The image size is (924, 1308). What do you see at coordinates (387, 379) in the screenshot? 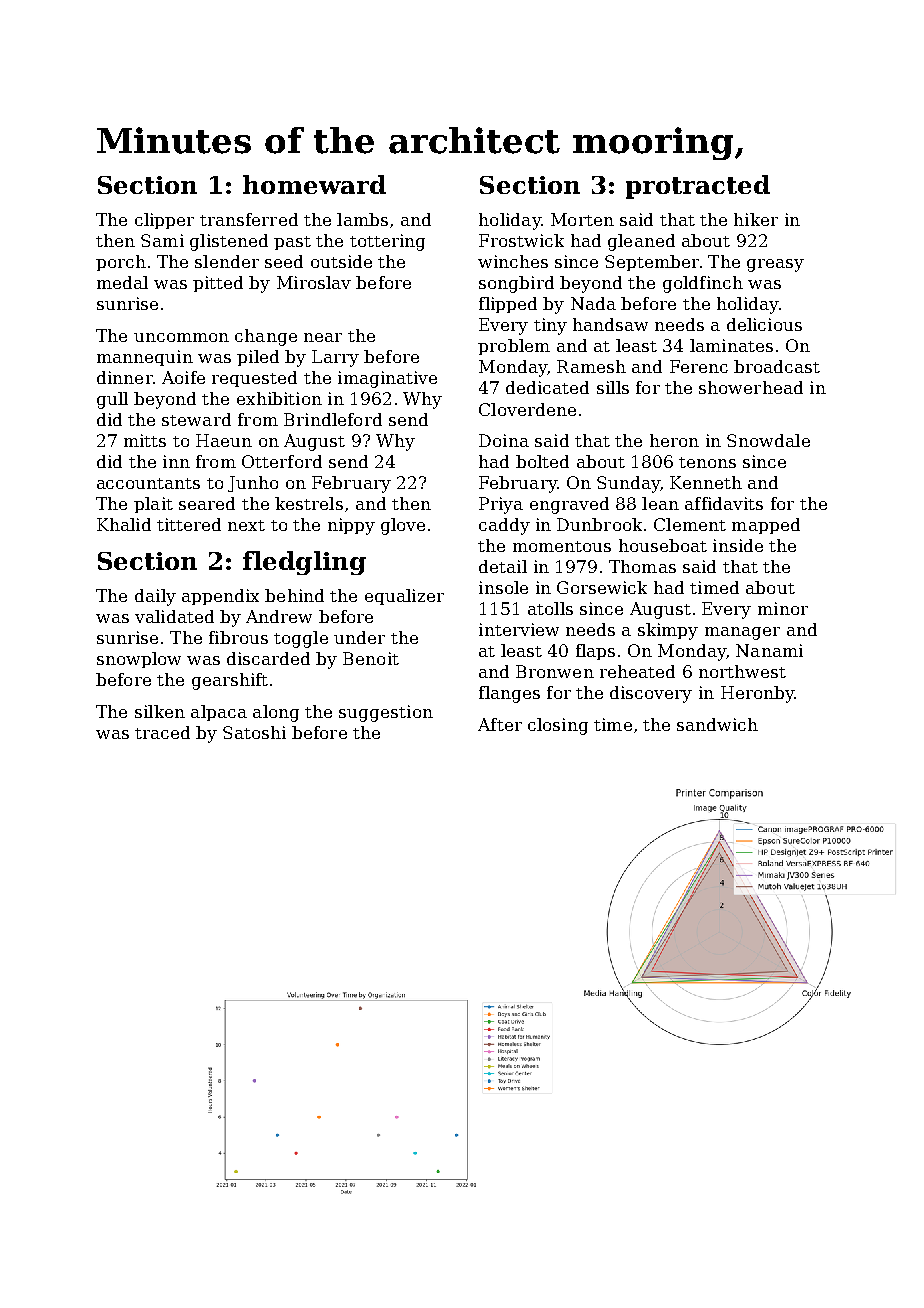
I see `imaginative` at bounding box center [387, 379].
